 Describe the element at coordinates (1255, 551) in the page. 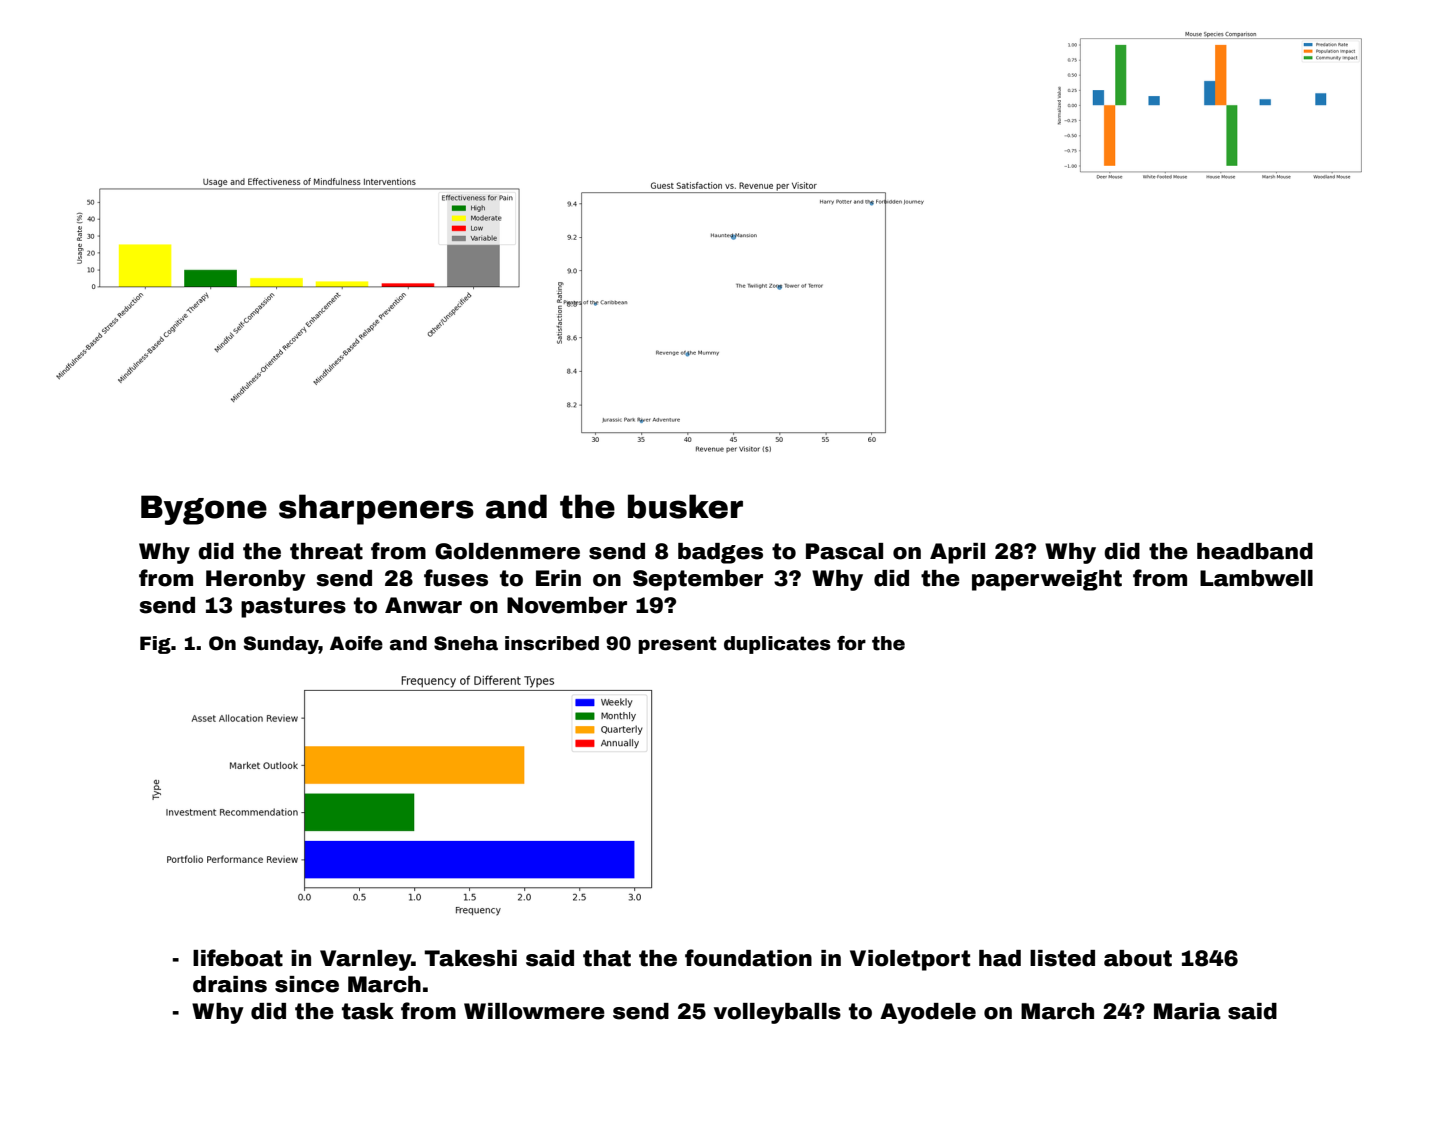

I see `headband` at that location.
